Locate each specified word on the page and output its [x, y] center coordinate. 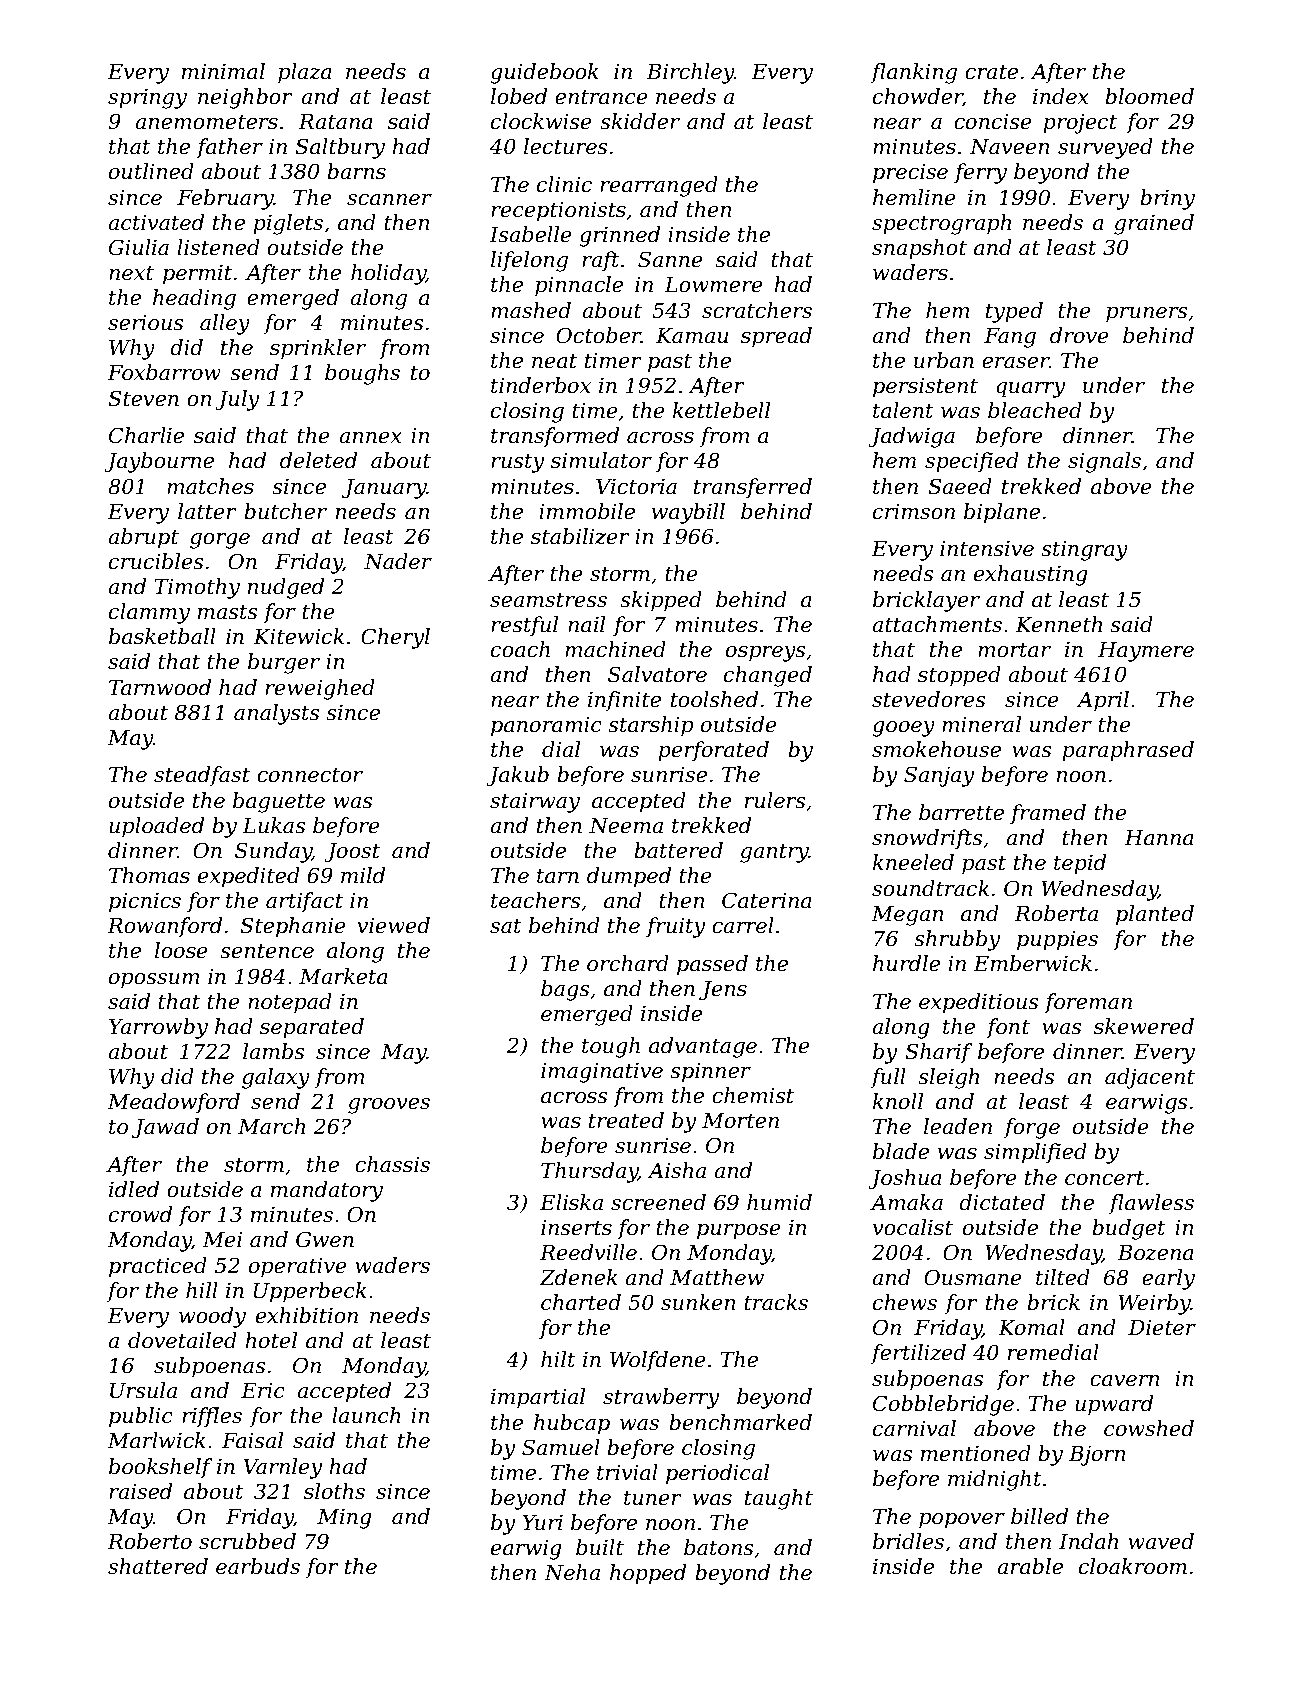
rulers [775, 800]
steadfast [202, 776]
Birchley [690, 73]
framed [1048, 814]
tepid [1080, 864]
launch [366, 1415]
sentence [267, 951]
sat [506, 926]
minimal [223, 71]
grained [1154, 224]
